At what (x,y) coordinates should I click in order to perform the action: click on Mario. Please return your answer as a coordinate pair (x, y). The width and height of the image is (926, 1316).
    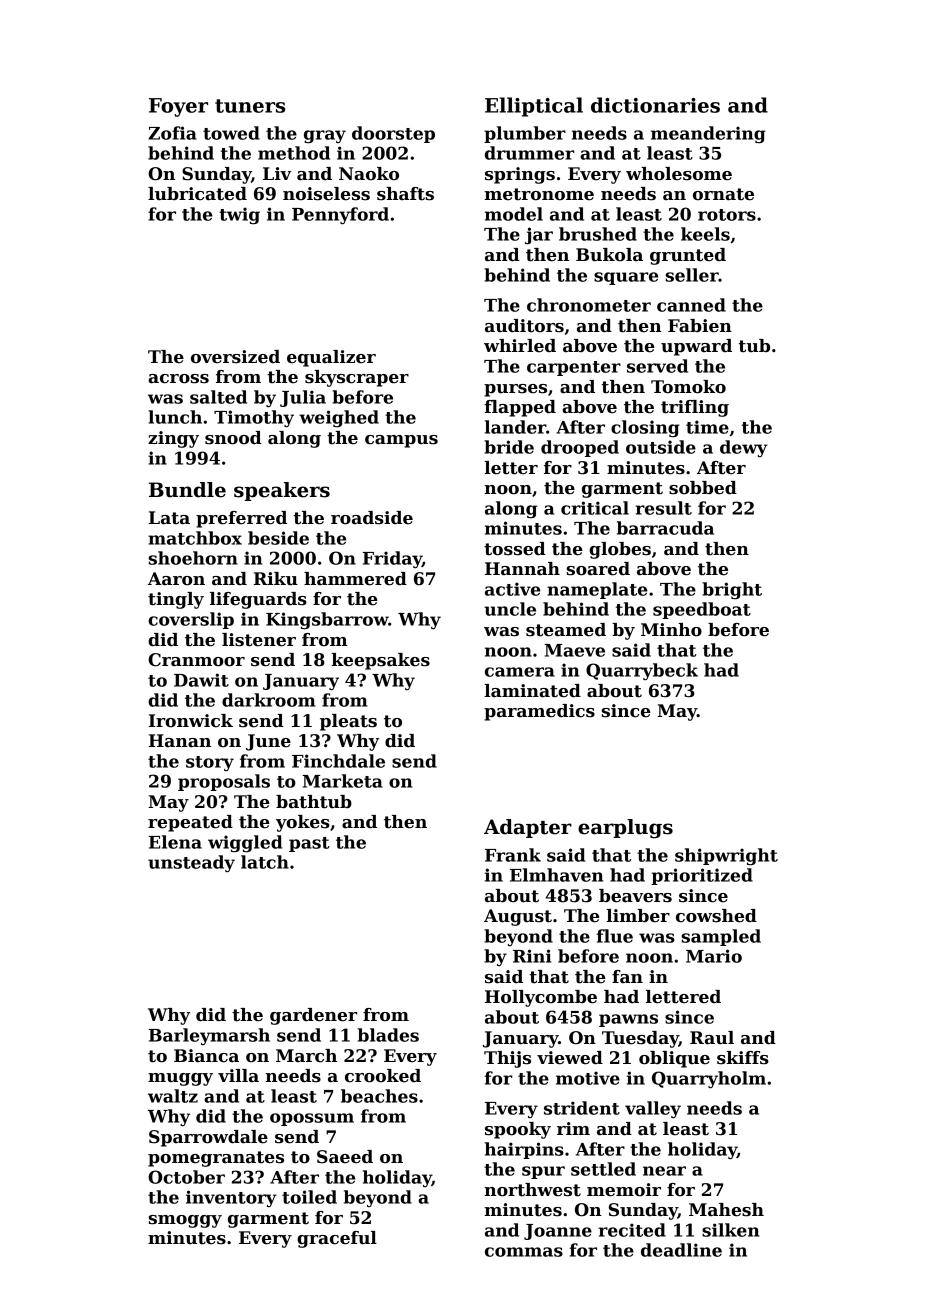
    Looking at the image, I should click on (714, 956).
